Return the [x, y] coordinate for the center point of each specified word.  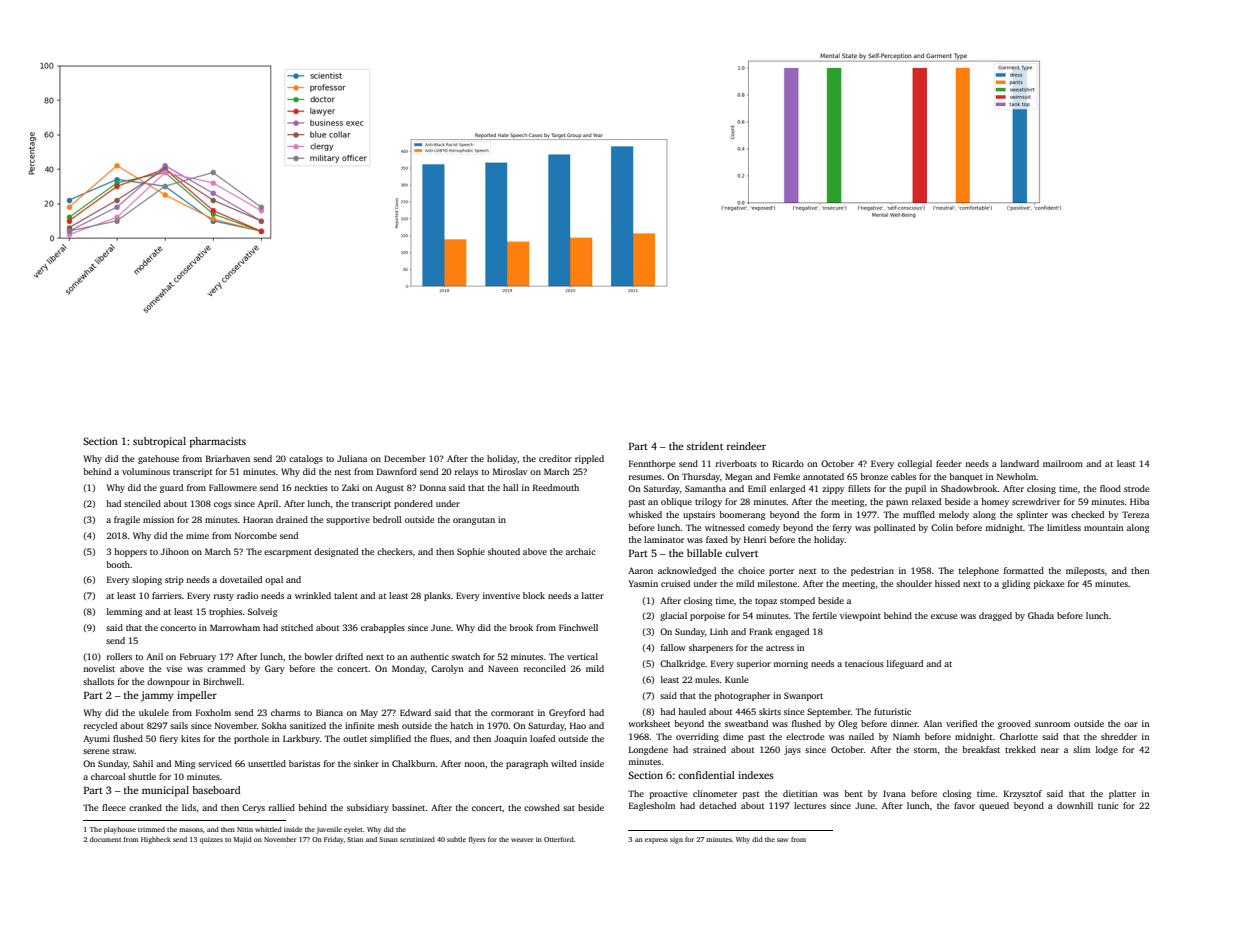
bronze [874, 476]
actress [780, 648]
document [105, 839]
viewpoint [860, 616]
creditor [555, 458]
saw [782, 840]
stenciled [142, 503]
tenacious [864, 663]
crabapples [383, 628]
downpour [168, 682]
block [534, 595]
